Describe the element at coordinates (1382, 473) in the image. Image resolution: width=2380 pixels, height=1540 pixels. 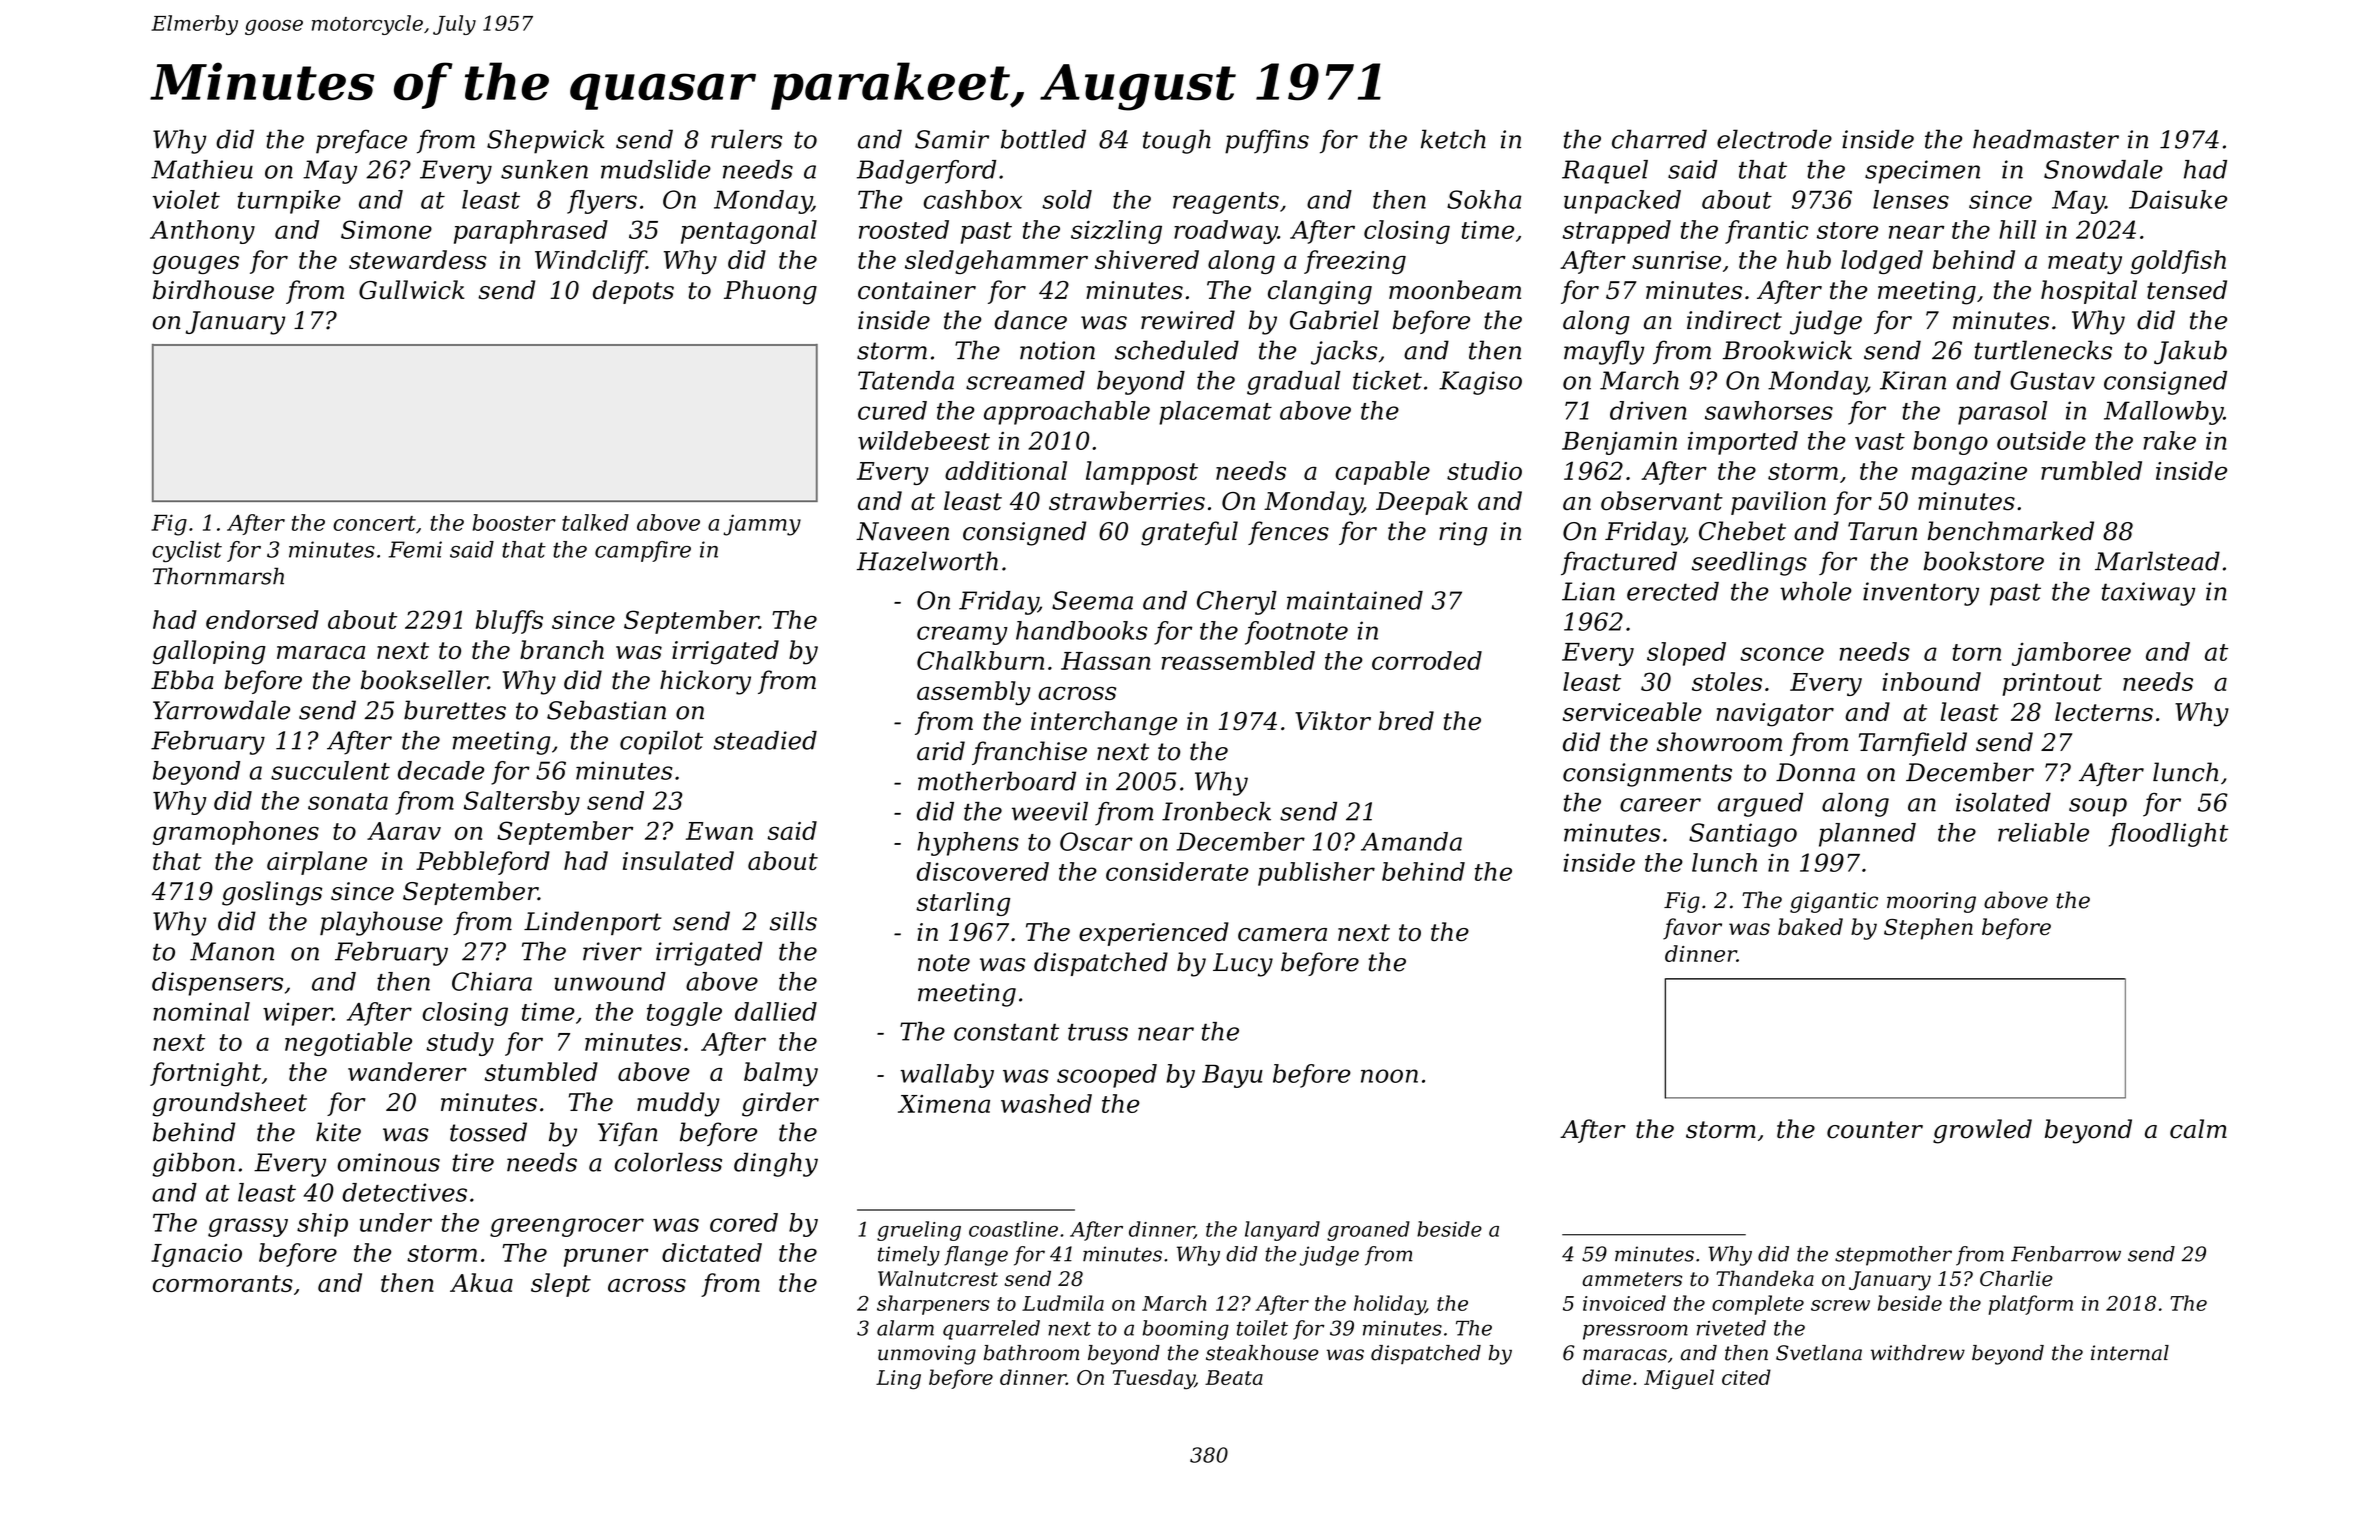
I see `capable` at that location.
